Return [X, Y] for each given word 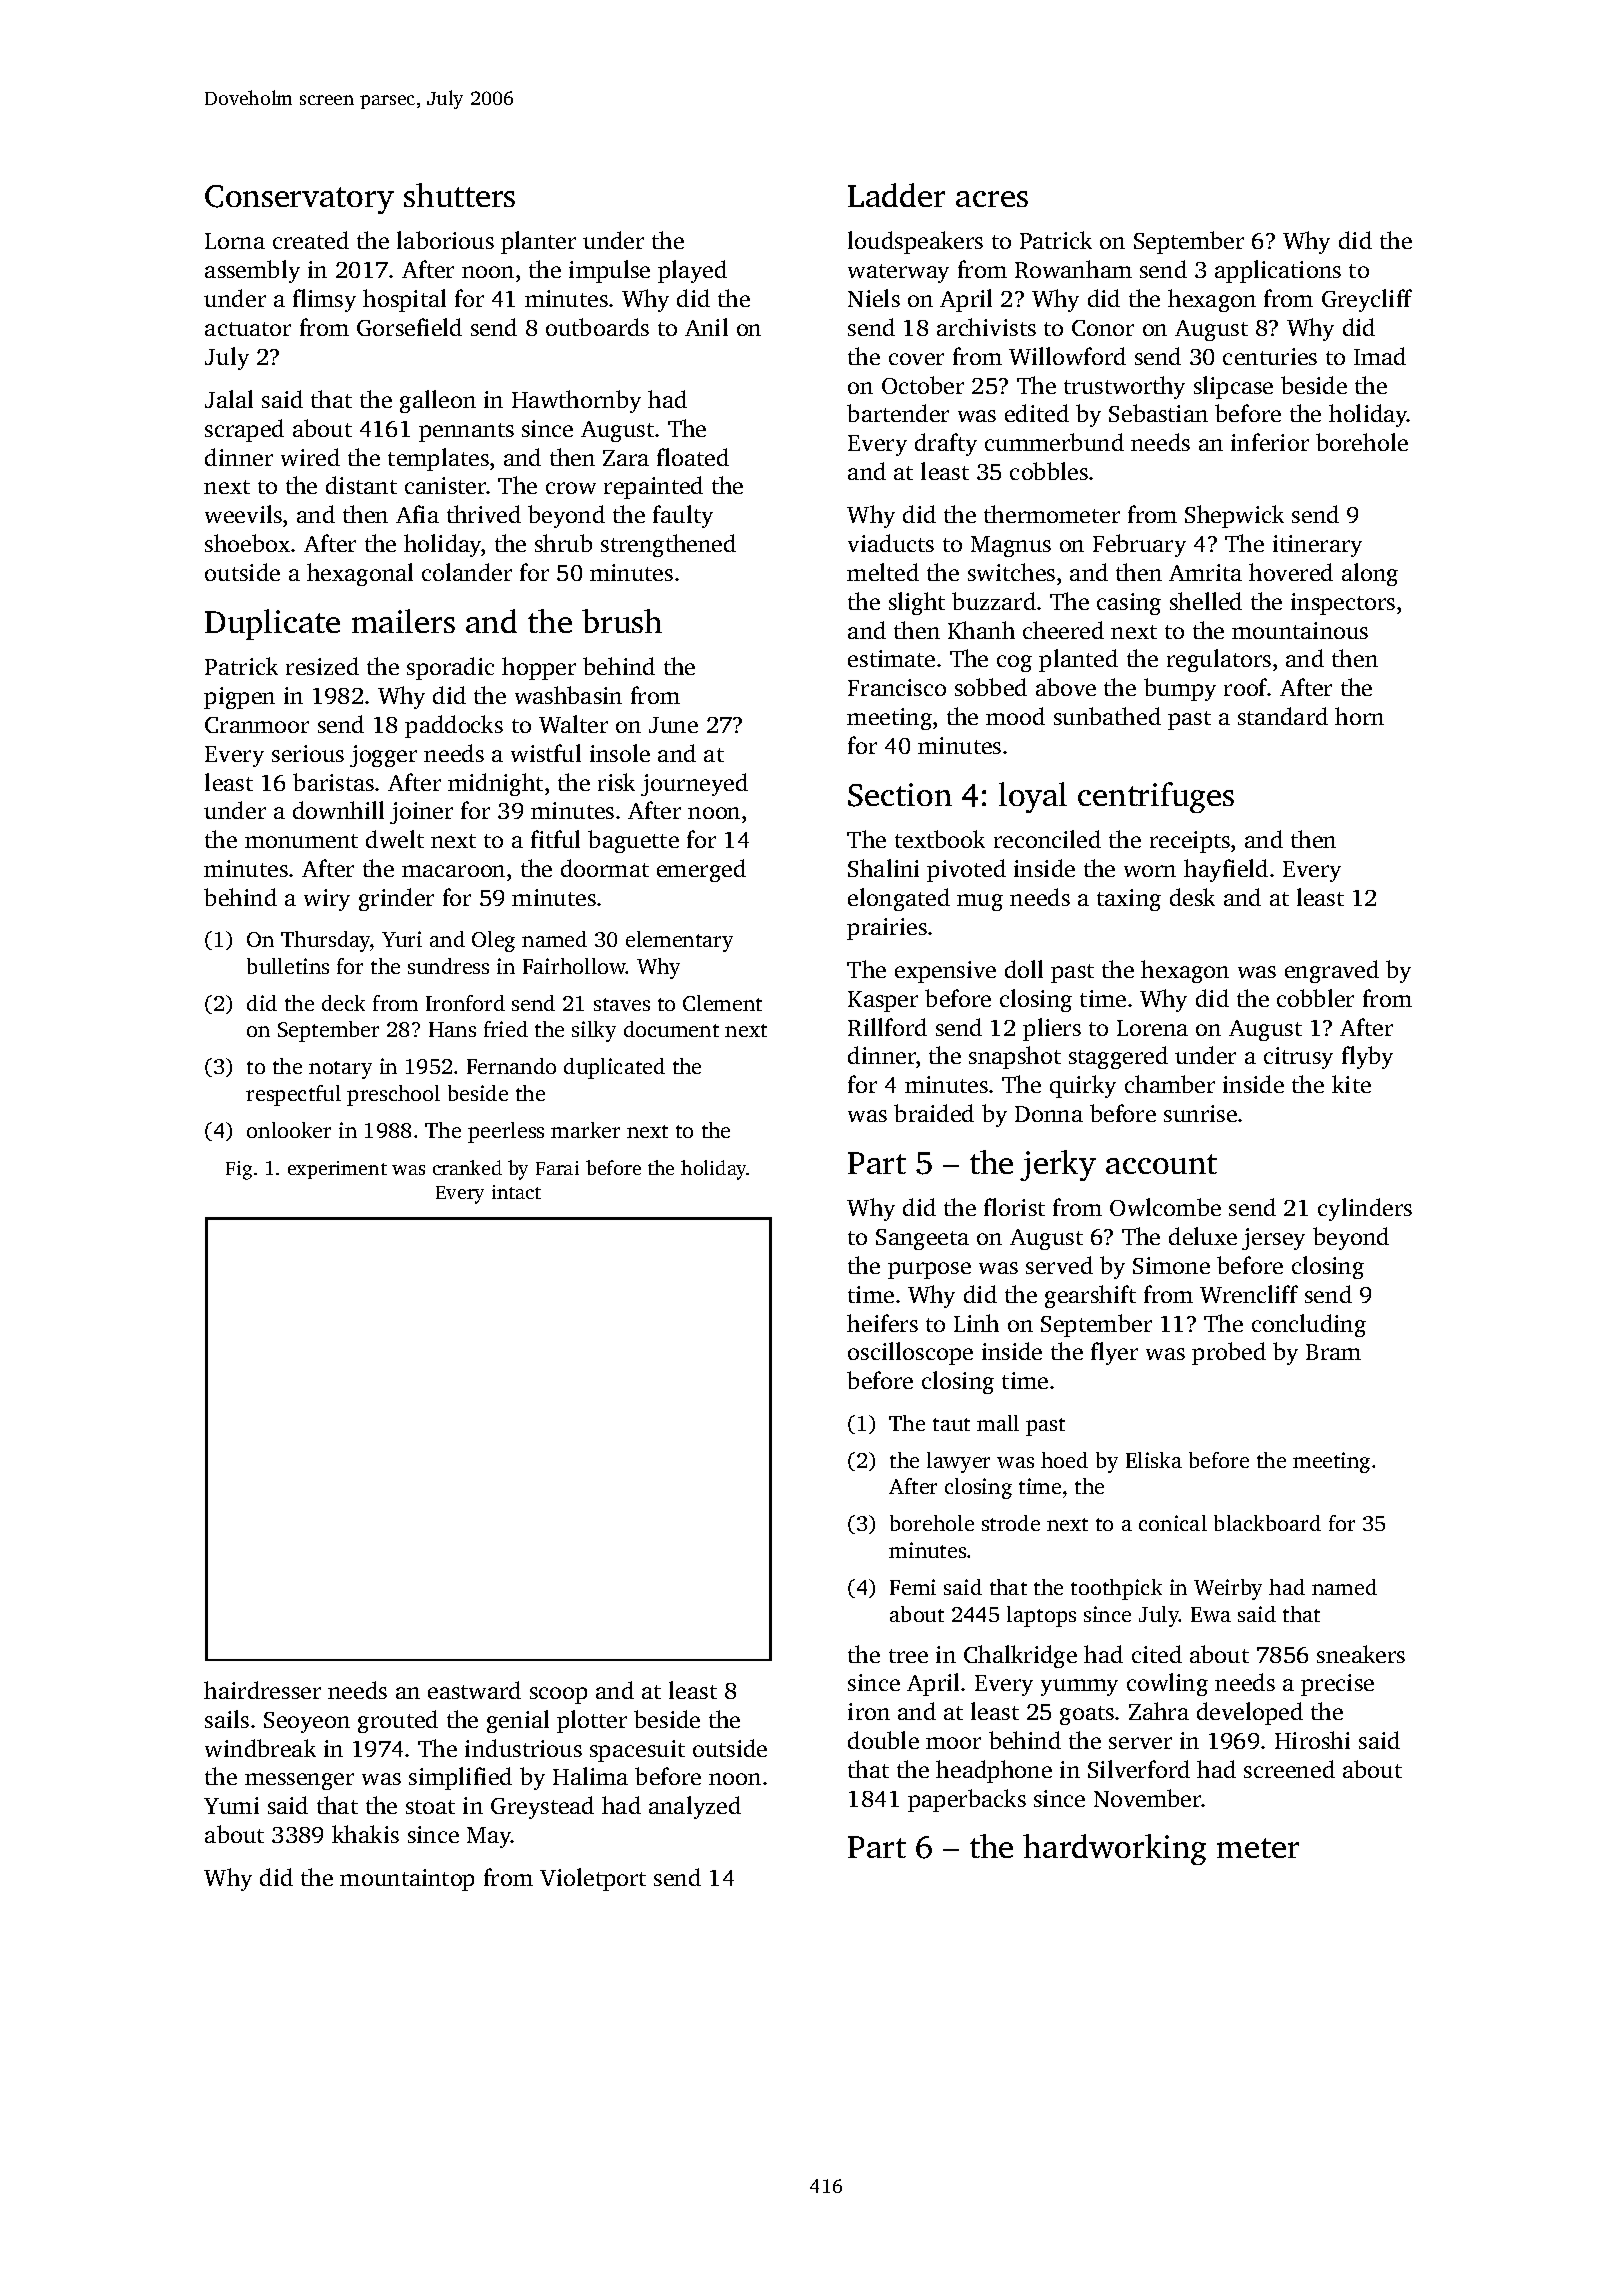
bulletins [288, 966]
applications [1278, 271]
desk [1192, 897]
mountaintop [407, 1880]
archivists [986, 327]
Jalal [229, 399]
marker [585, 1130]
